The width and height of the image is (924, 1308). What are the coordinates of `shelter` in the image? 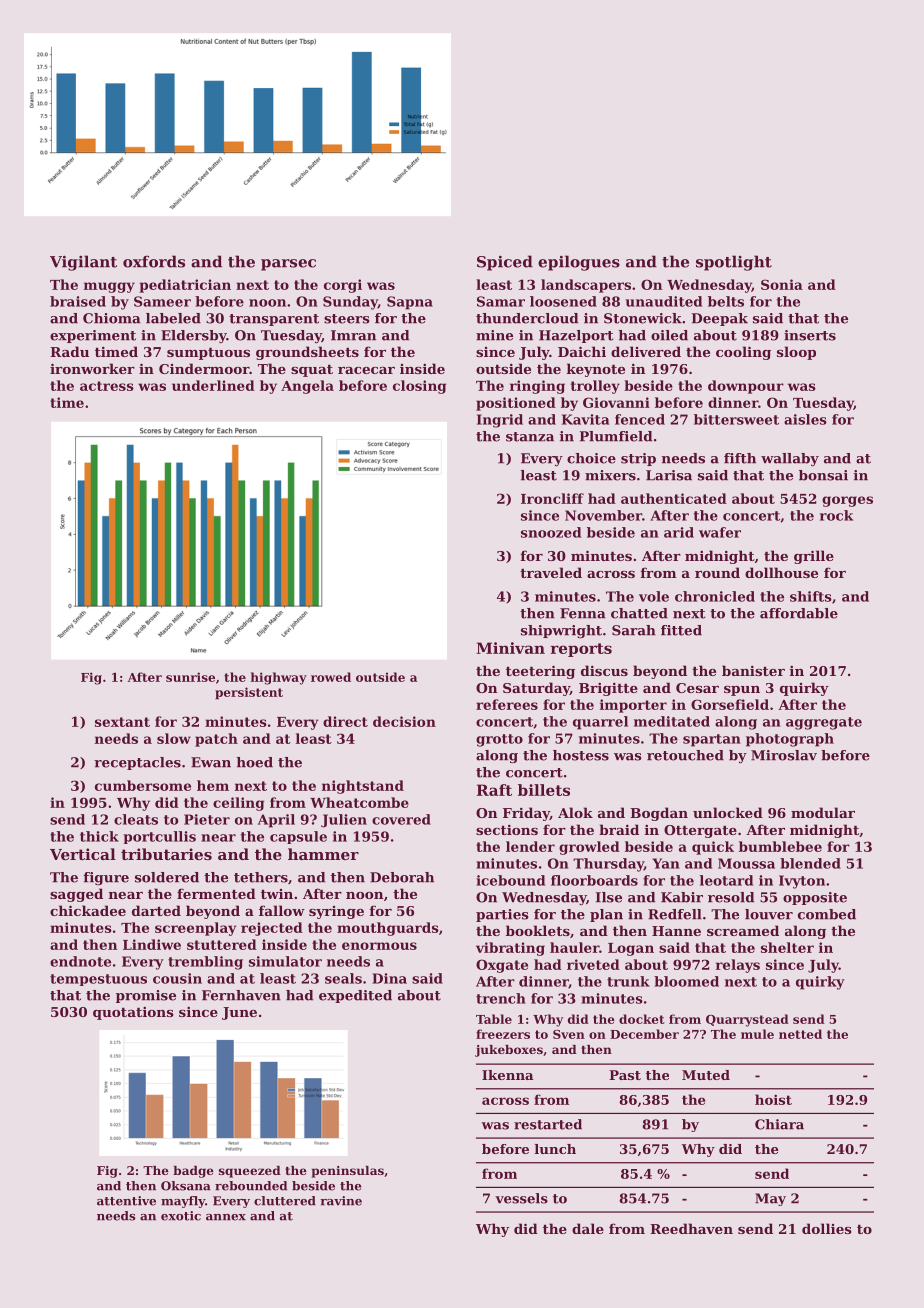 It's located at (787, 947).
